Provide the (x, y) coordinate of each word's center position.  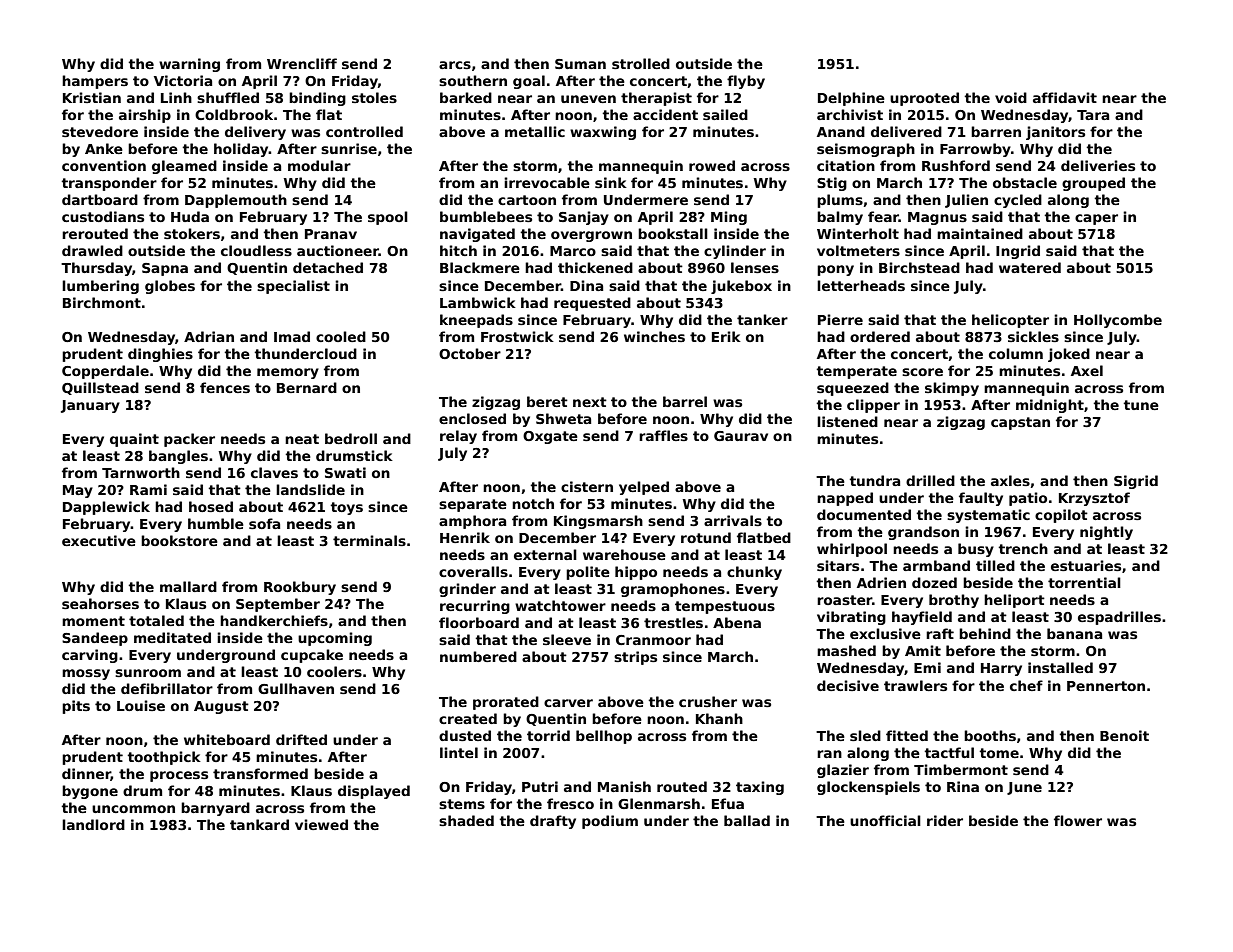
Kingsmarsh (598, 522)
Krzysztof (1094, 499)
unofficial (885, 820)
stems (462, 804)
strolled (641, 63)
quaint (134, 440)
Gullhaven (296, 688)
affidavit (1065, 97)
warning (189, 65)
